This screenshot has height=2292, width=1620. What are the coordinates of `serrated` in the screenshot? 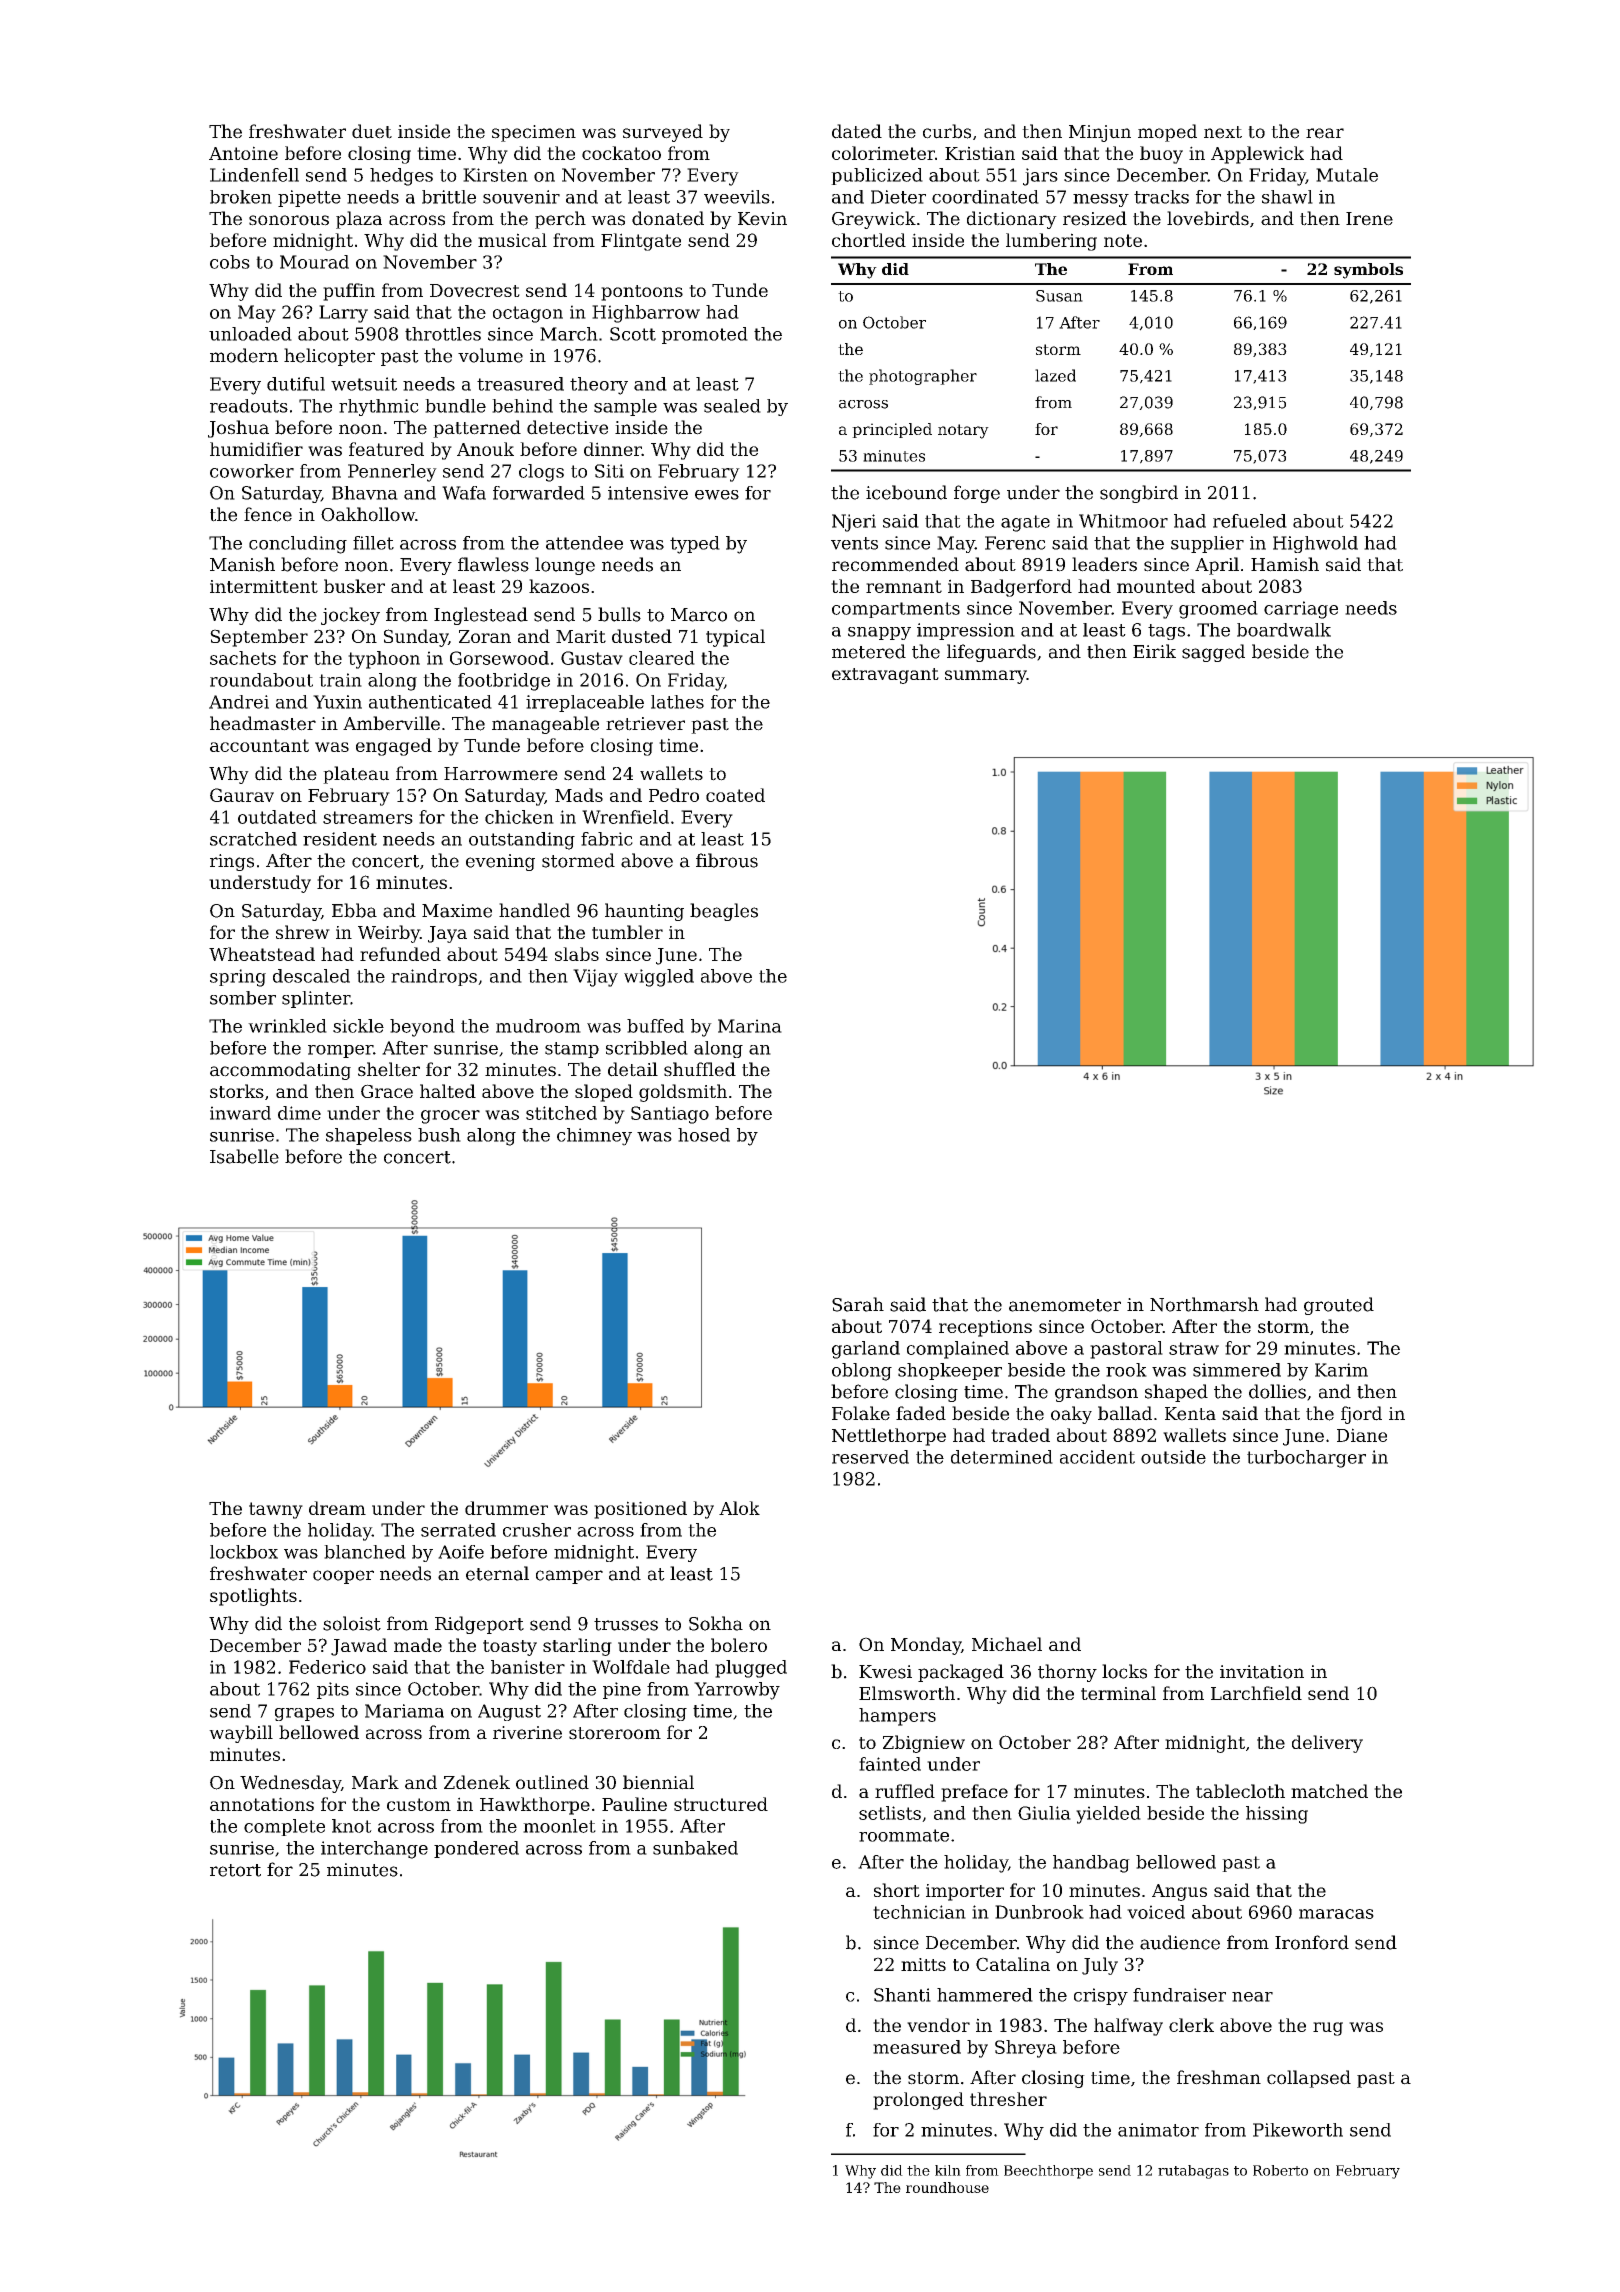 It's located at (458, 1530).
